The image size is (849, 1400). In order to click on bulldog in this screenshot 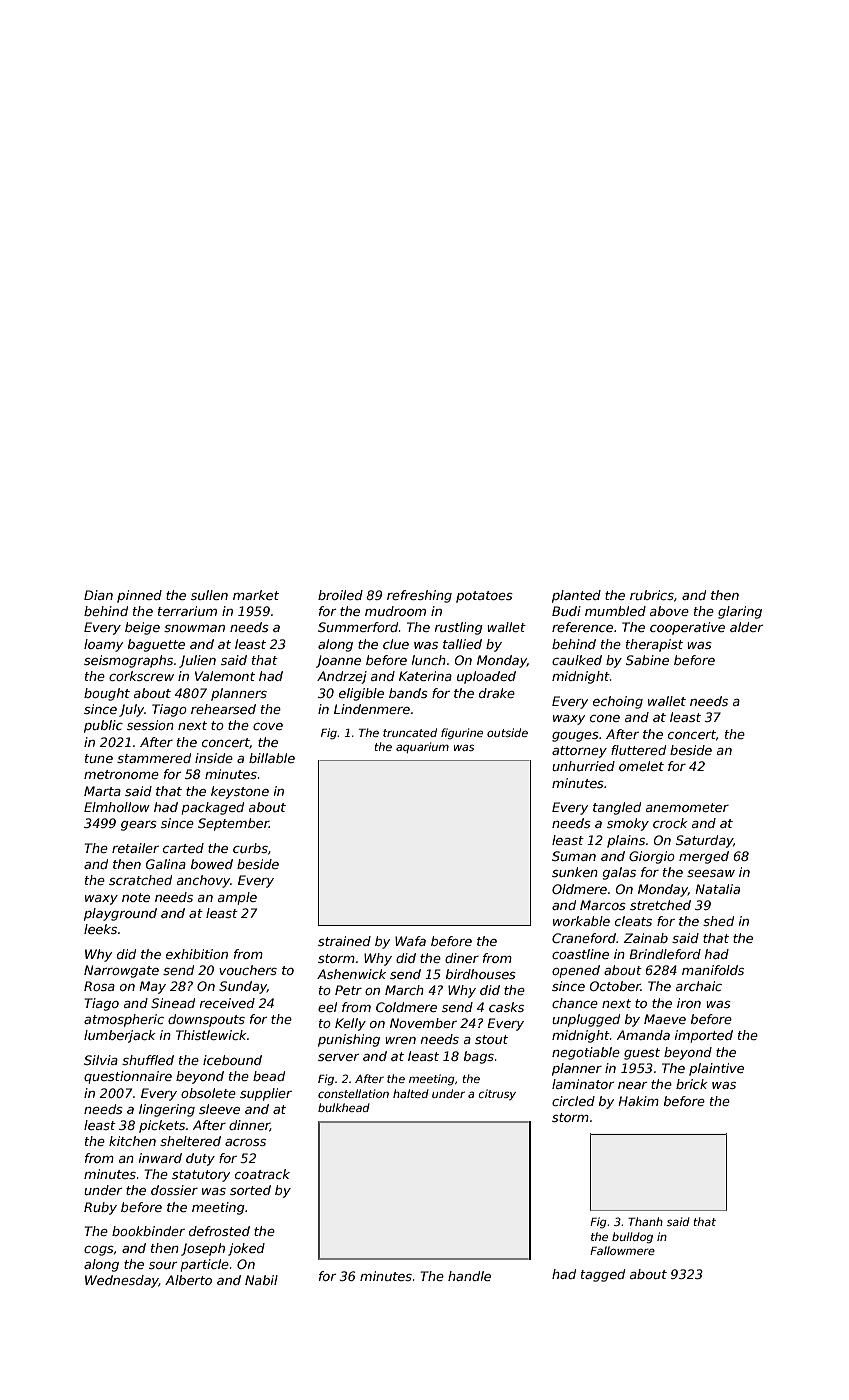, I will do `click(632, 1238)`.
